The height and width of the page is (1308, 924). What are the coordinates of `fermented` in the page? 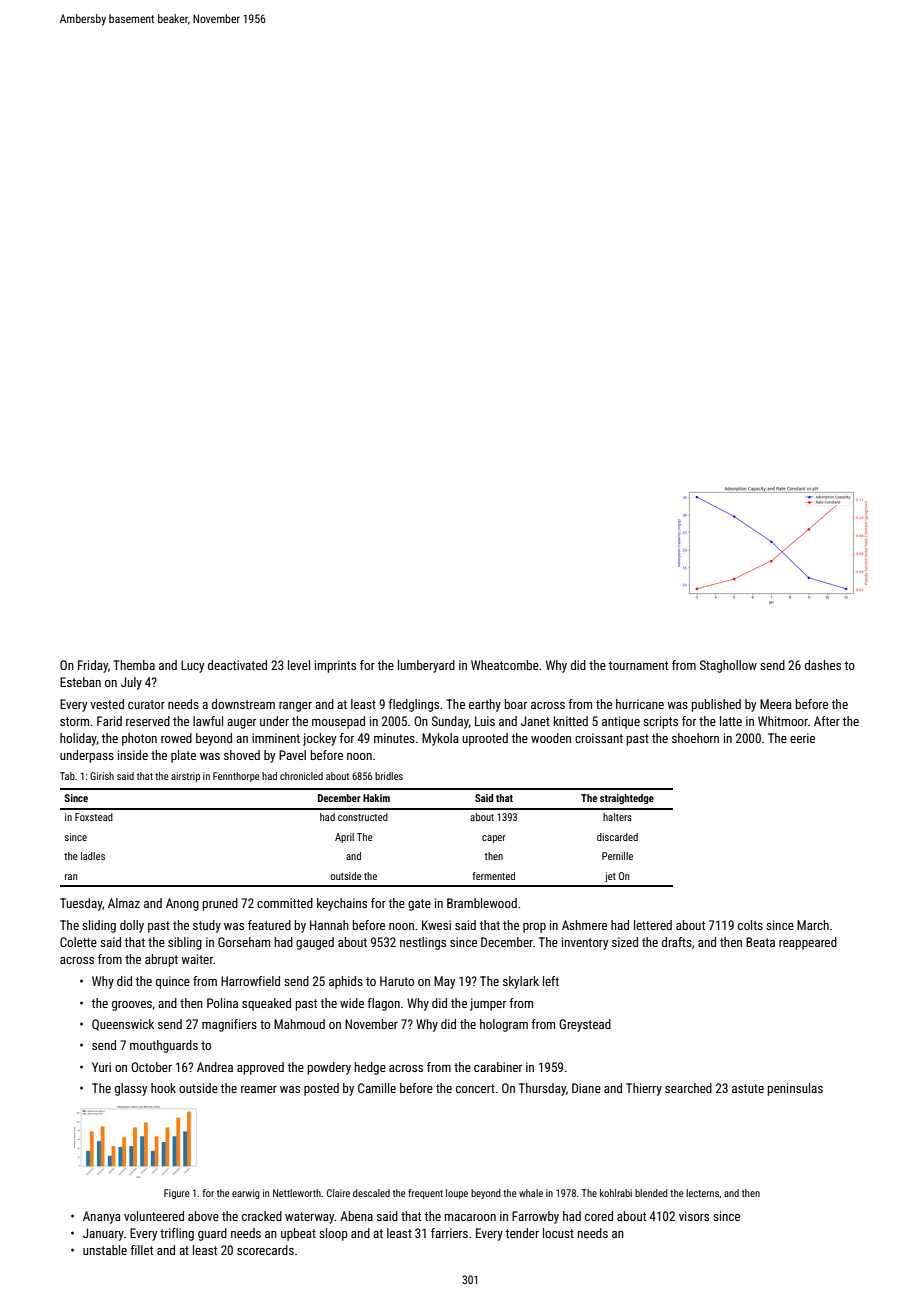 It's located at (493, 876).
